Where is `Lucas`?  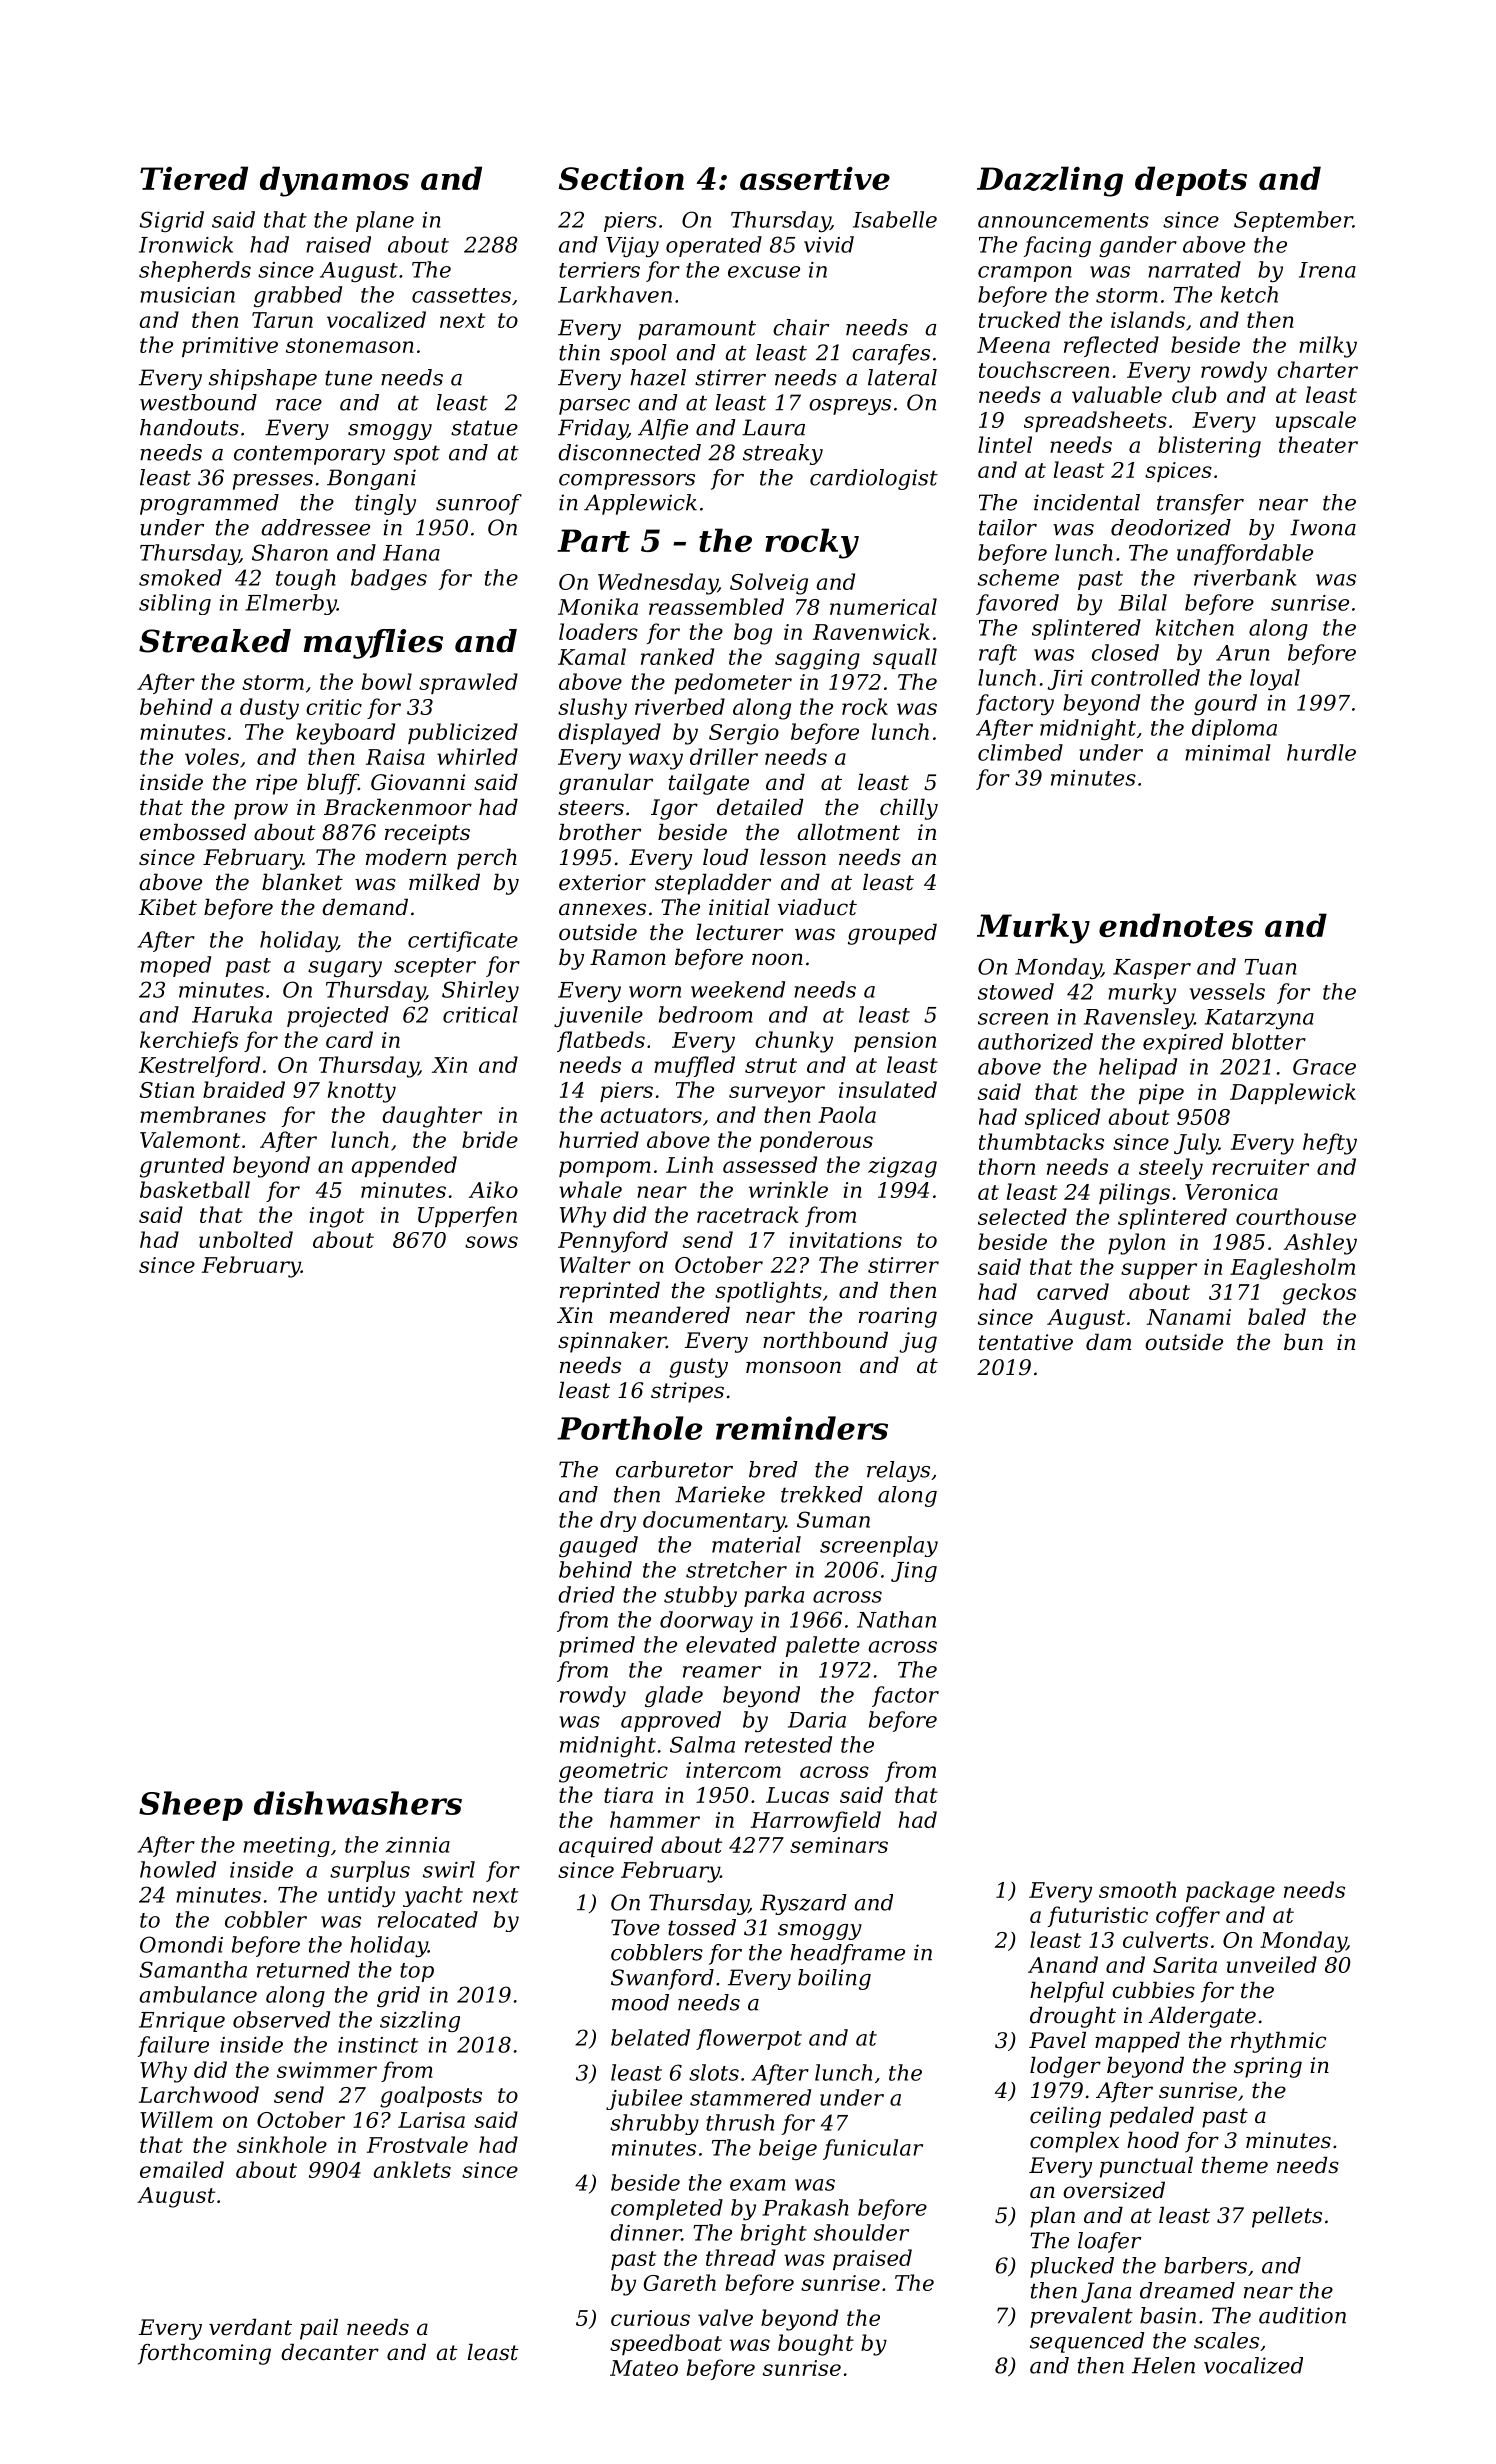
Lucas is located at coordinates (797, 1795).
